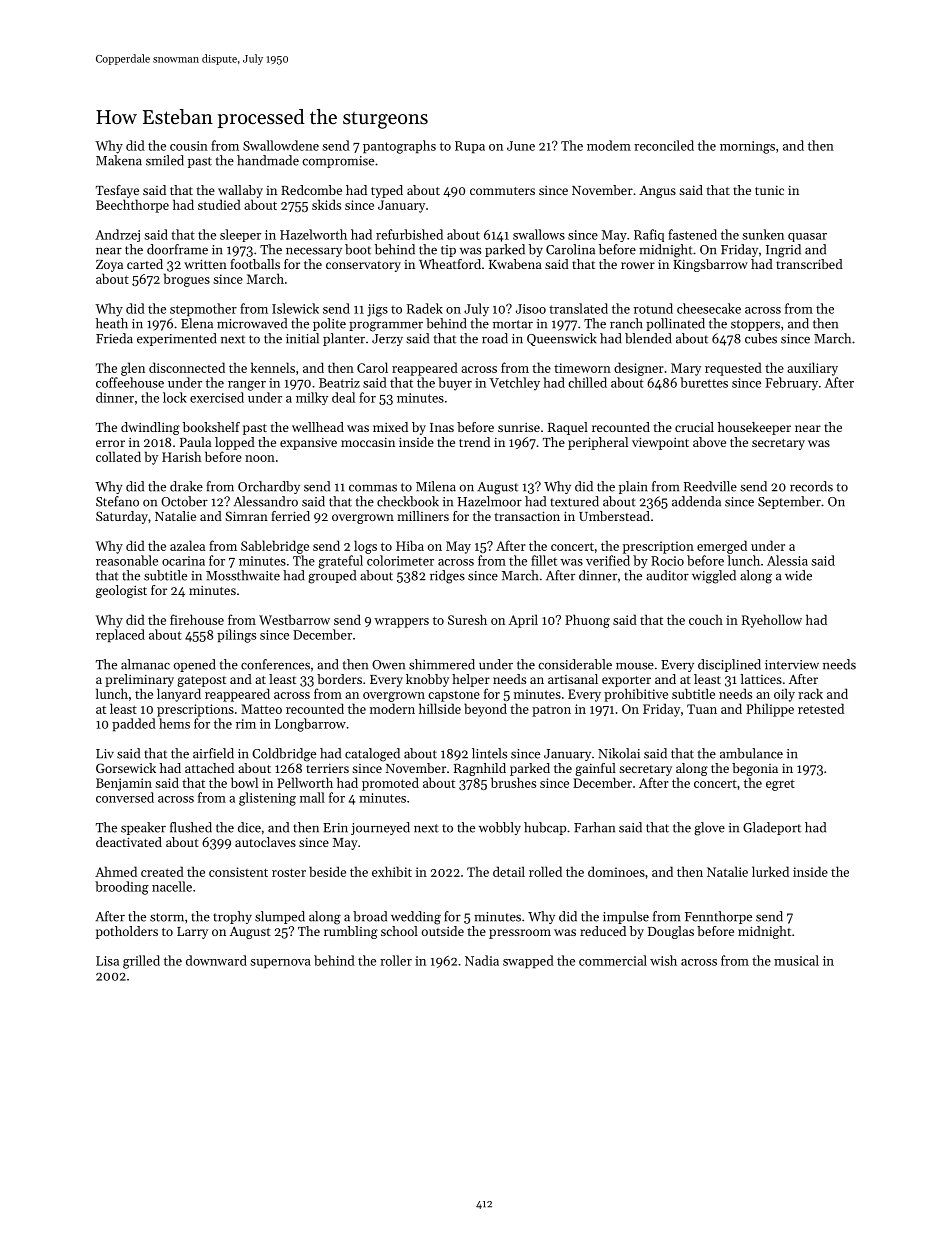 This document has width=952, height=1233. I want to click on reasonable, so click(127, 560).
